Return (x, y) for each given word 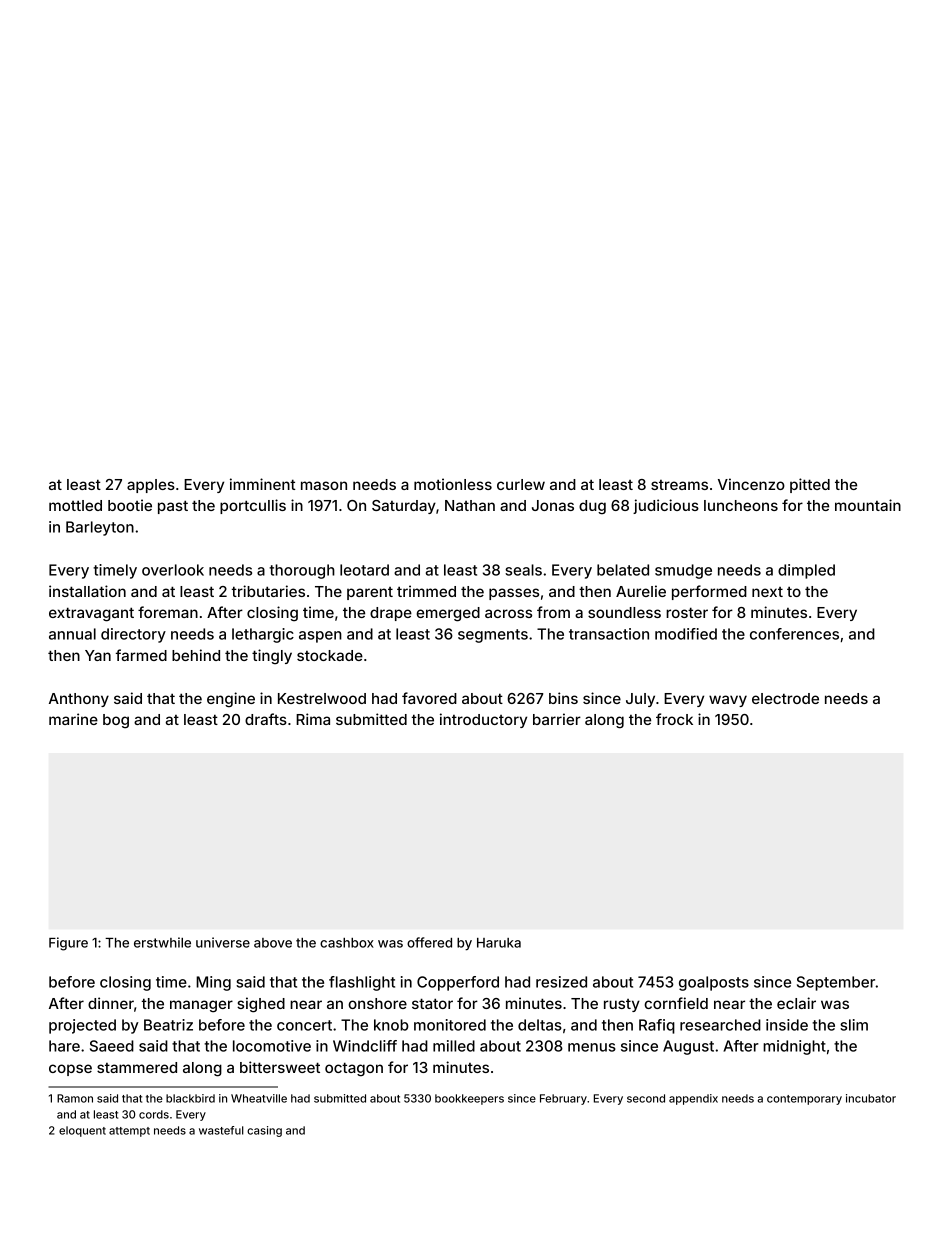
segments (493, 636)
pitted (810, 485)
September (836, 983)
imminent (263, 484)
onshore (377, 1003)
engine (231, 700)
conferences (794, 634)
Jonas (553, 505)
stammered (137, 1067)
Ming (213, 983)
